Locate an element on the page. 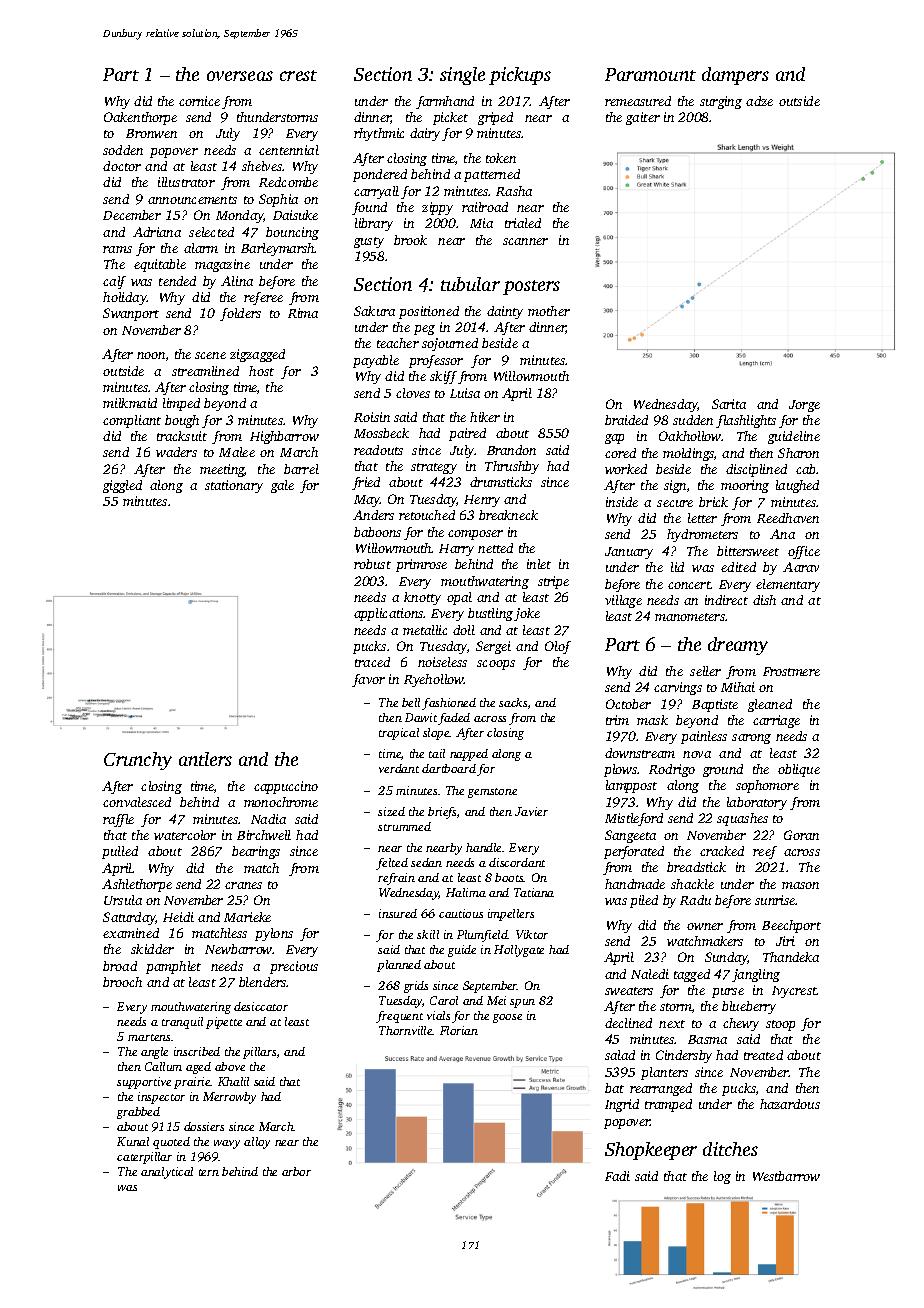 The height and width of the image is (1308, 924). cornice is located at coordinates (199, 101).
